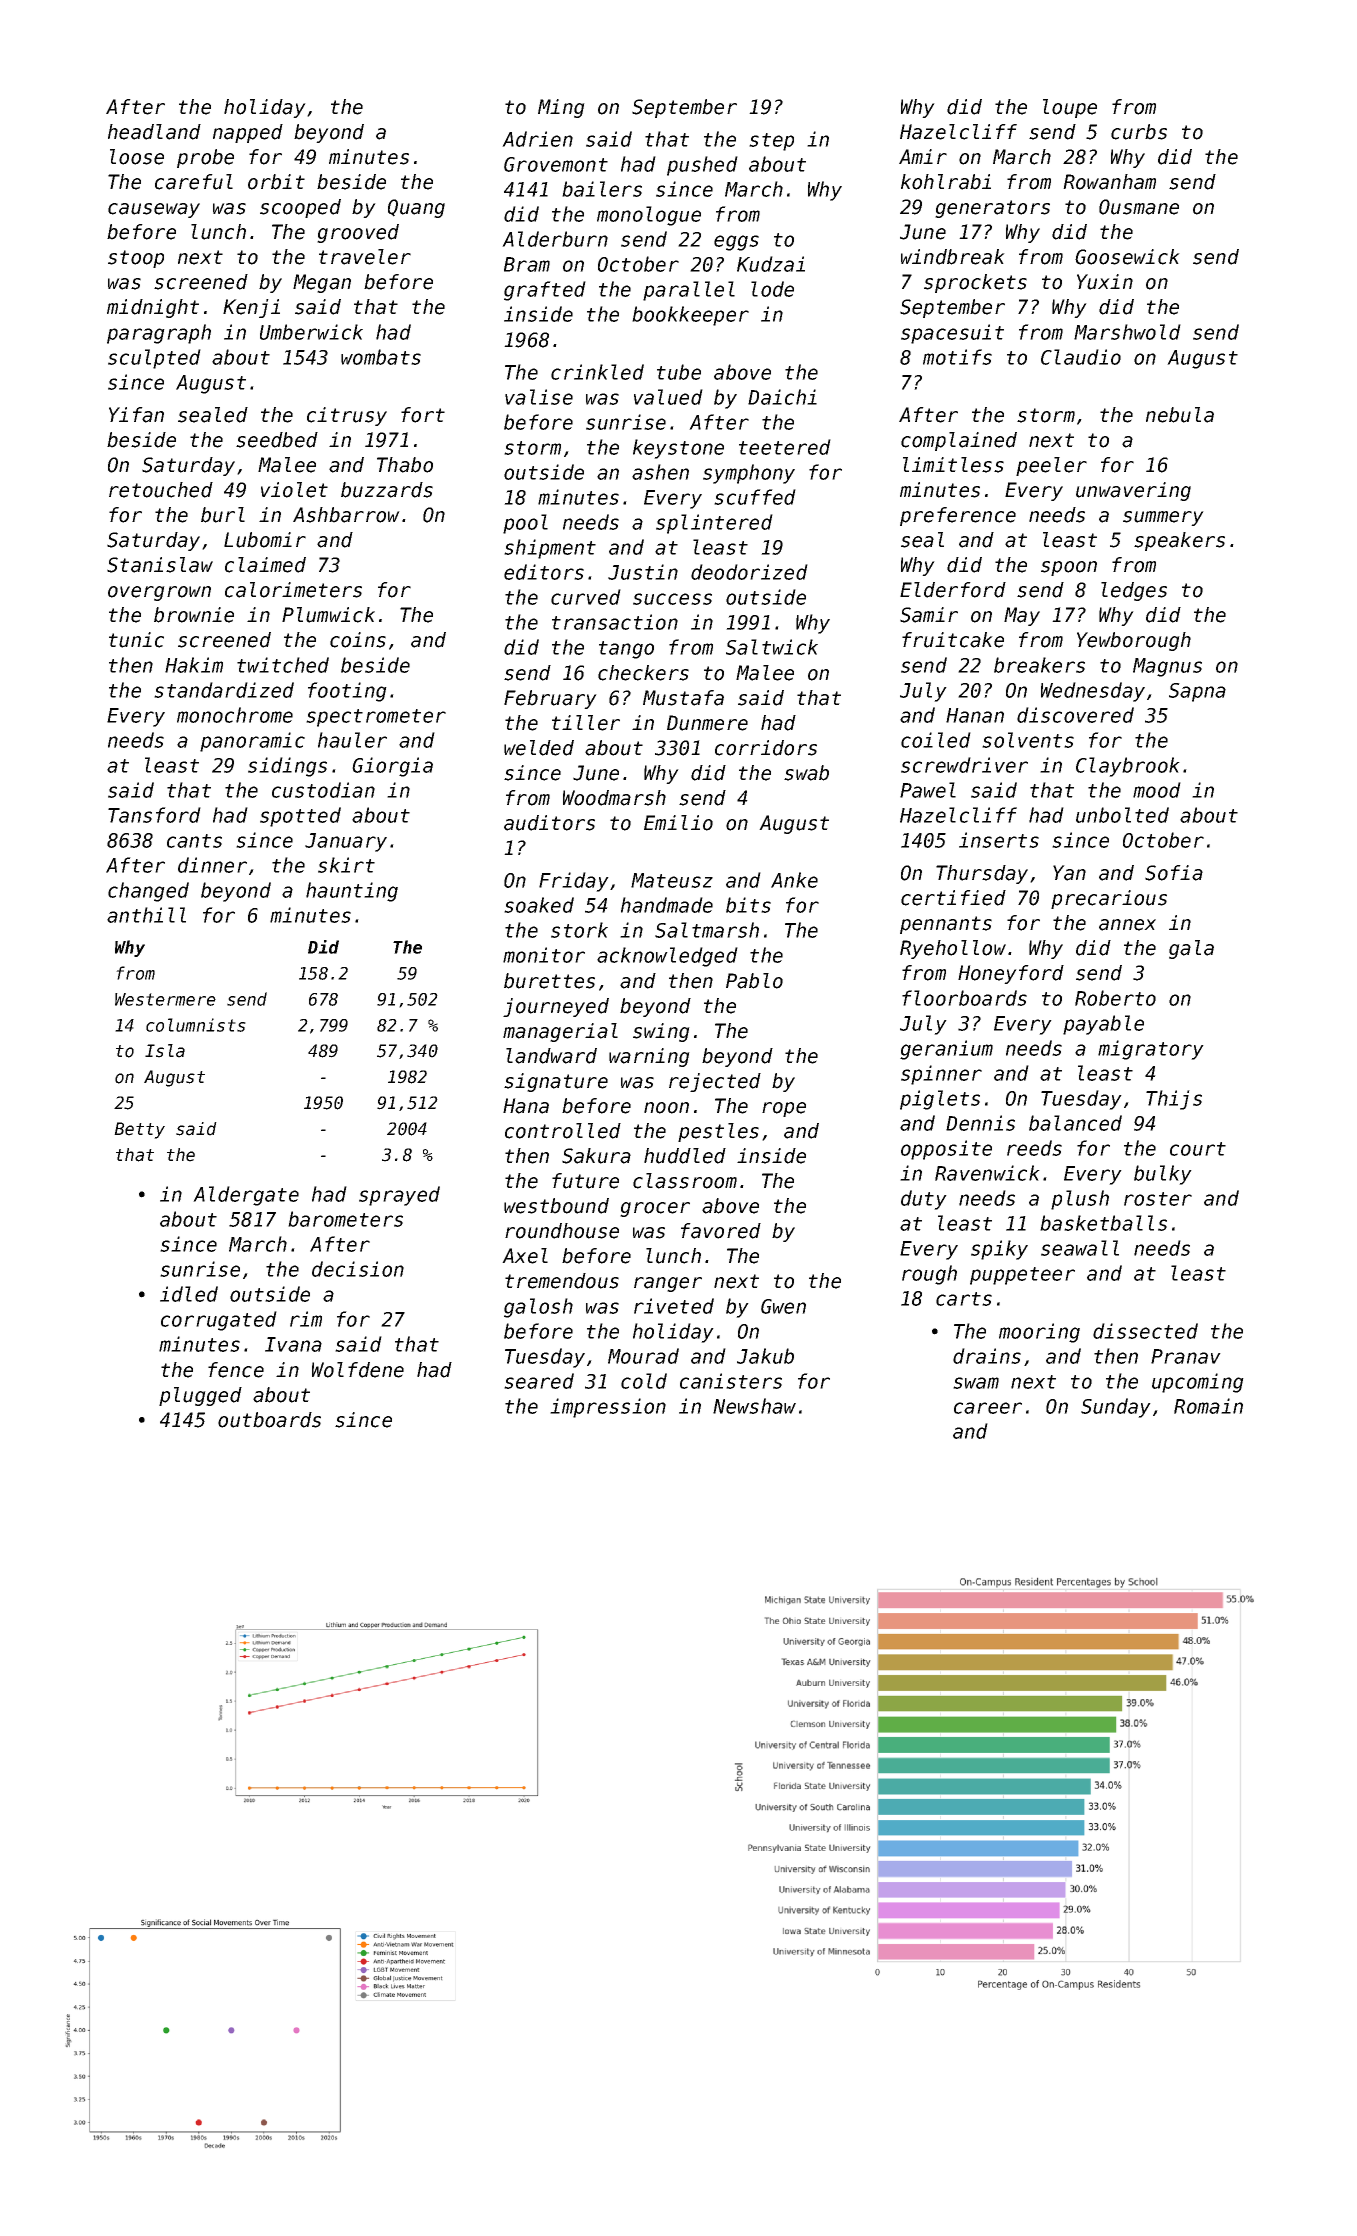 Image resolution: width=1357 pixels, height=2236 pixels. I want to click on idled, so click(189, 1294).
